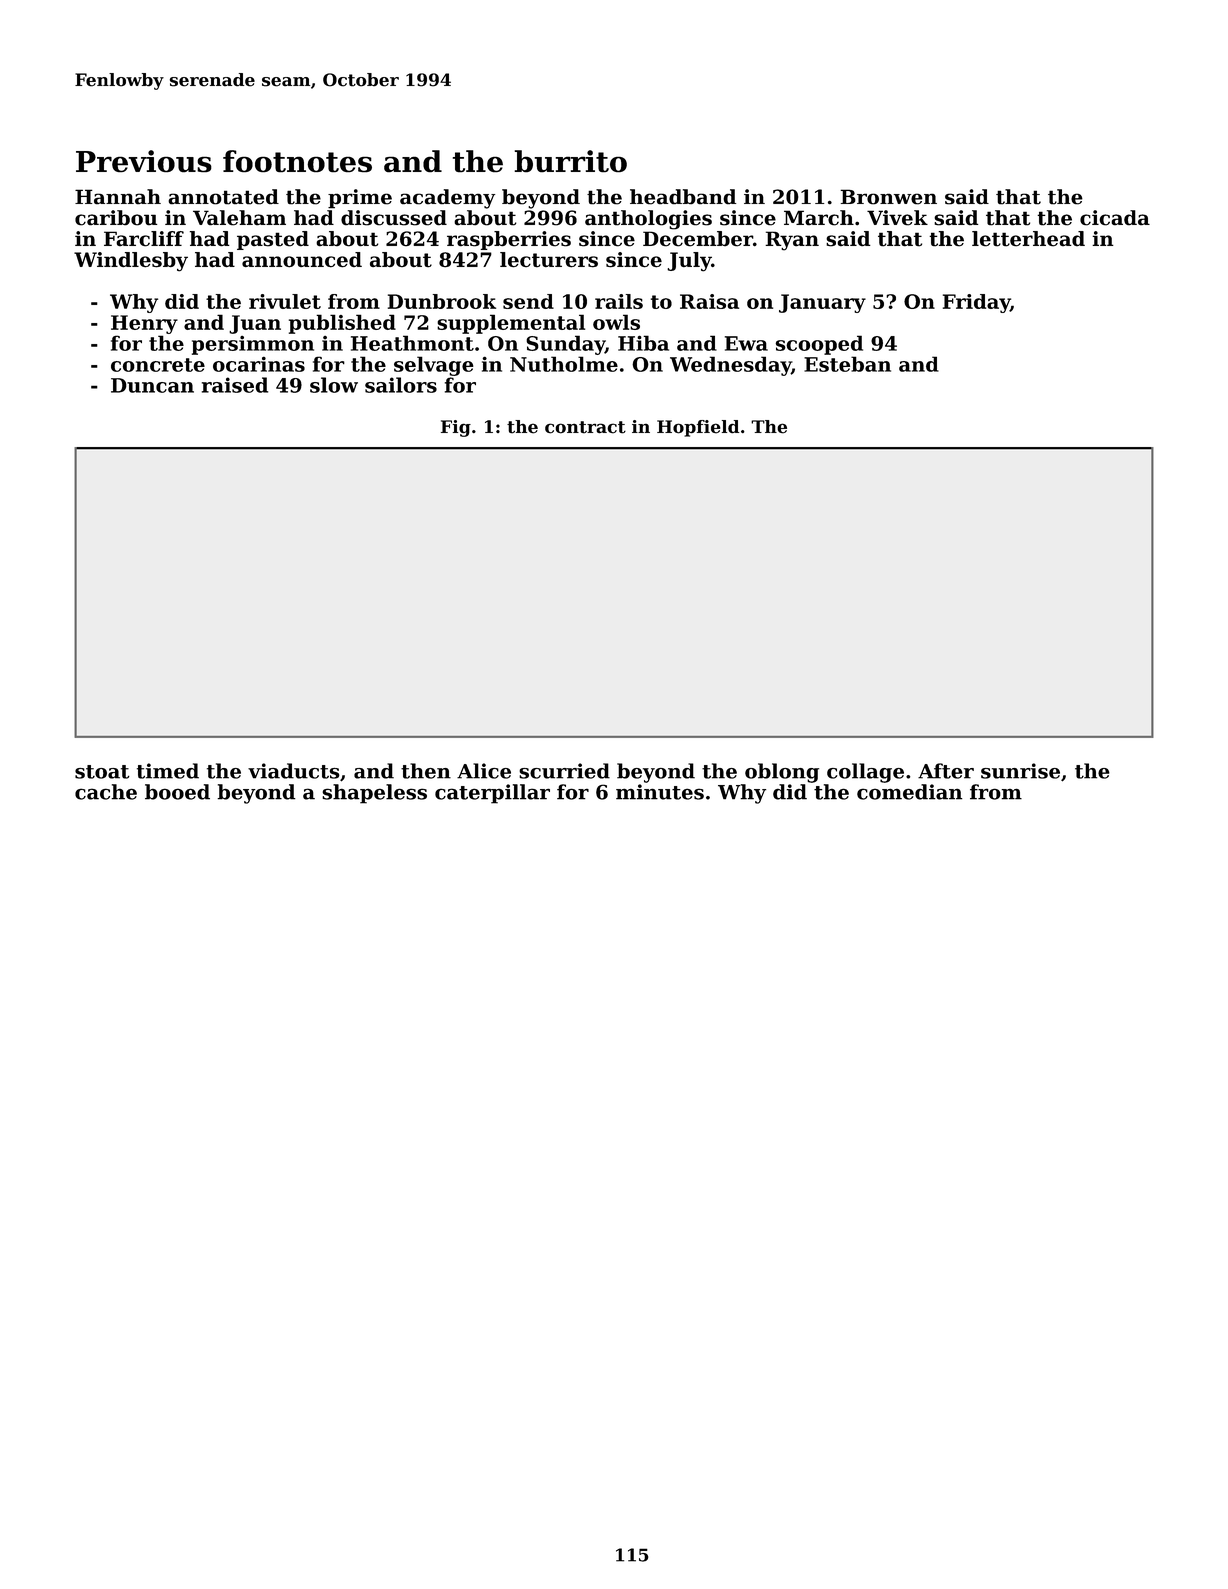  I want to click on Bronwen, so click(888, 197).
